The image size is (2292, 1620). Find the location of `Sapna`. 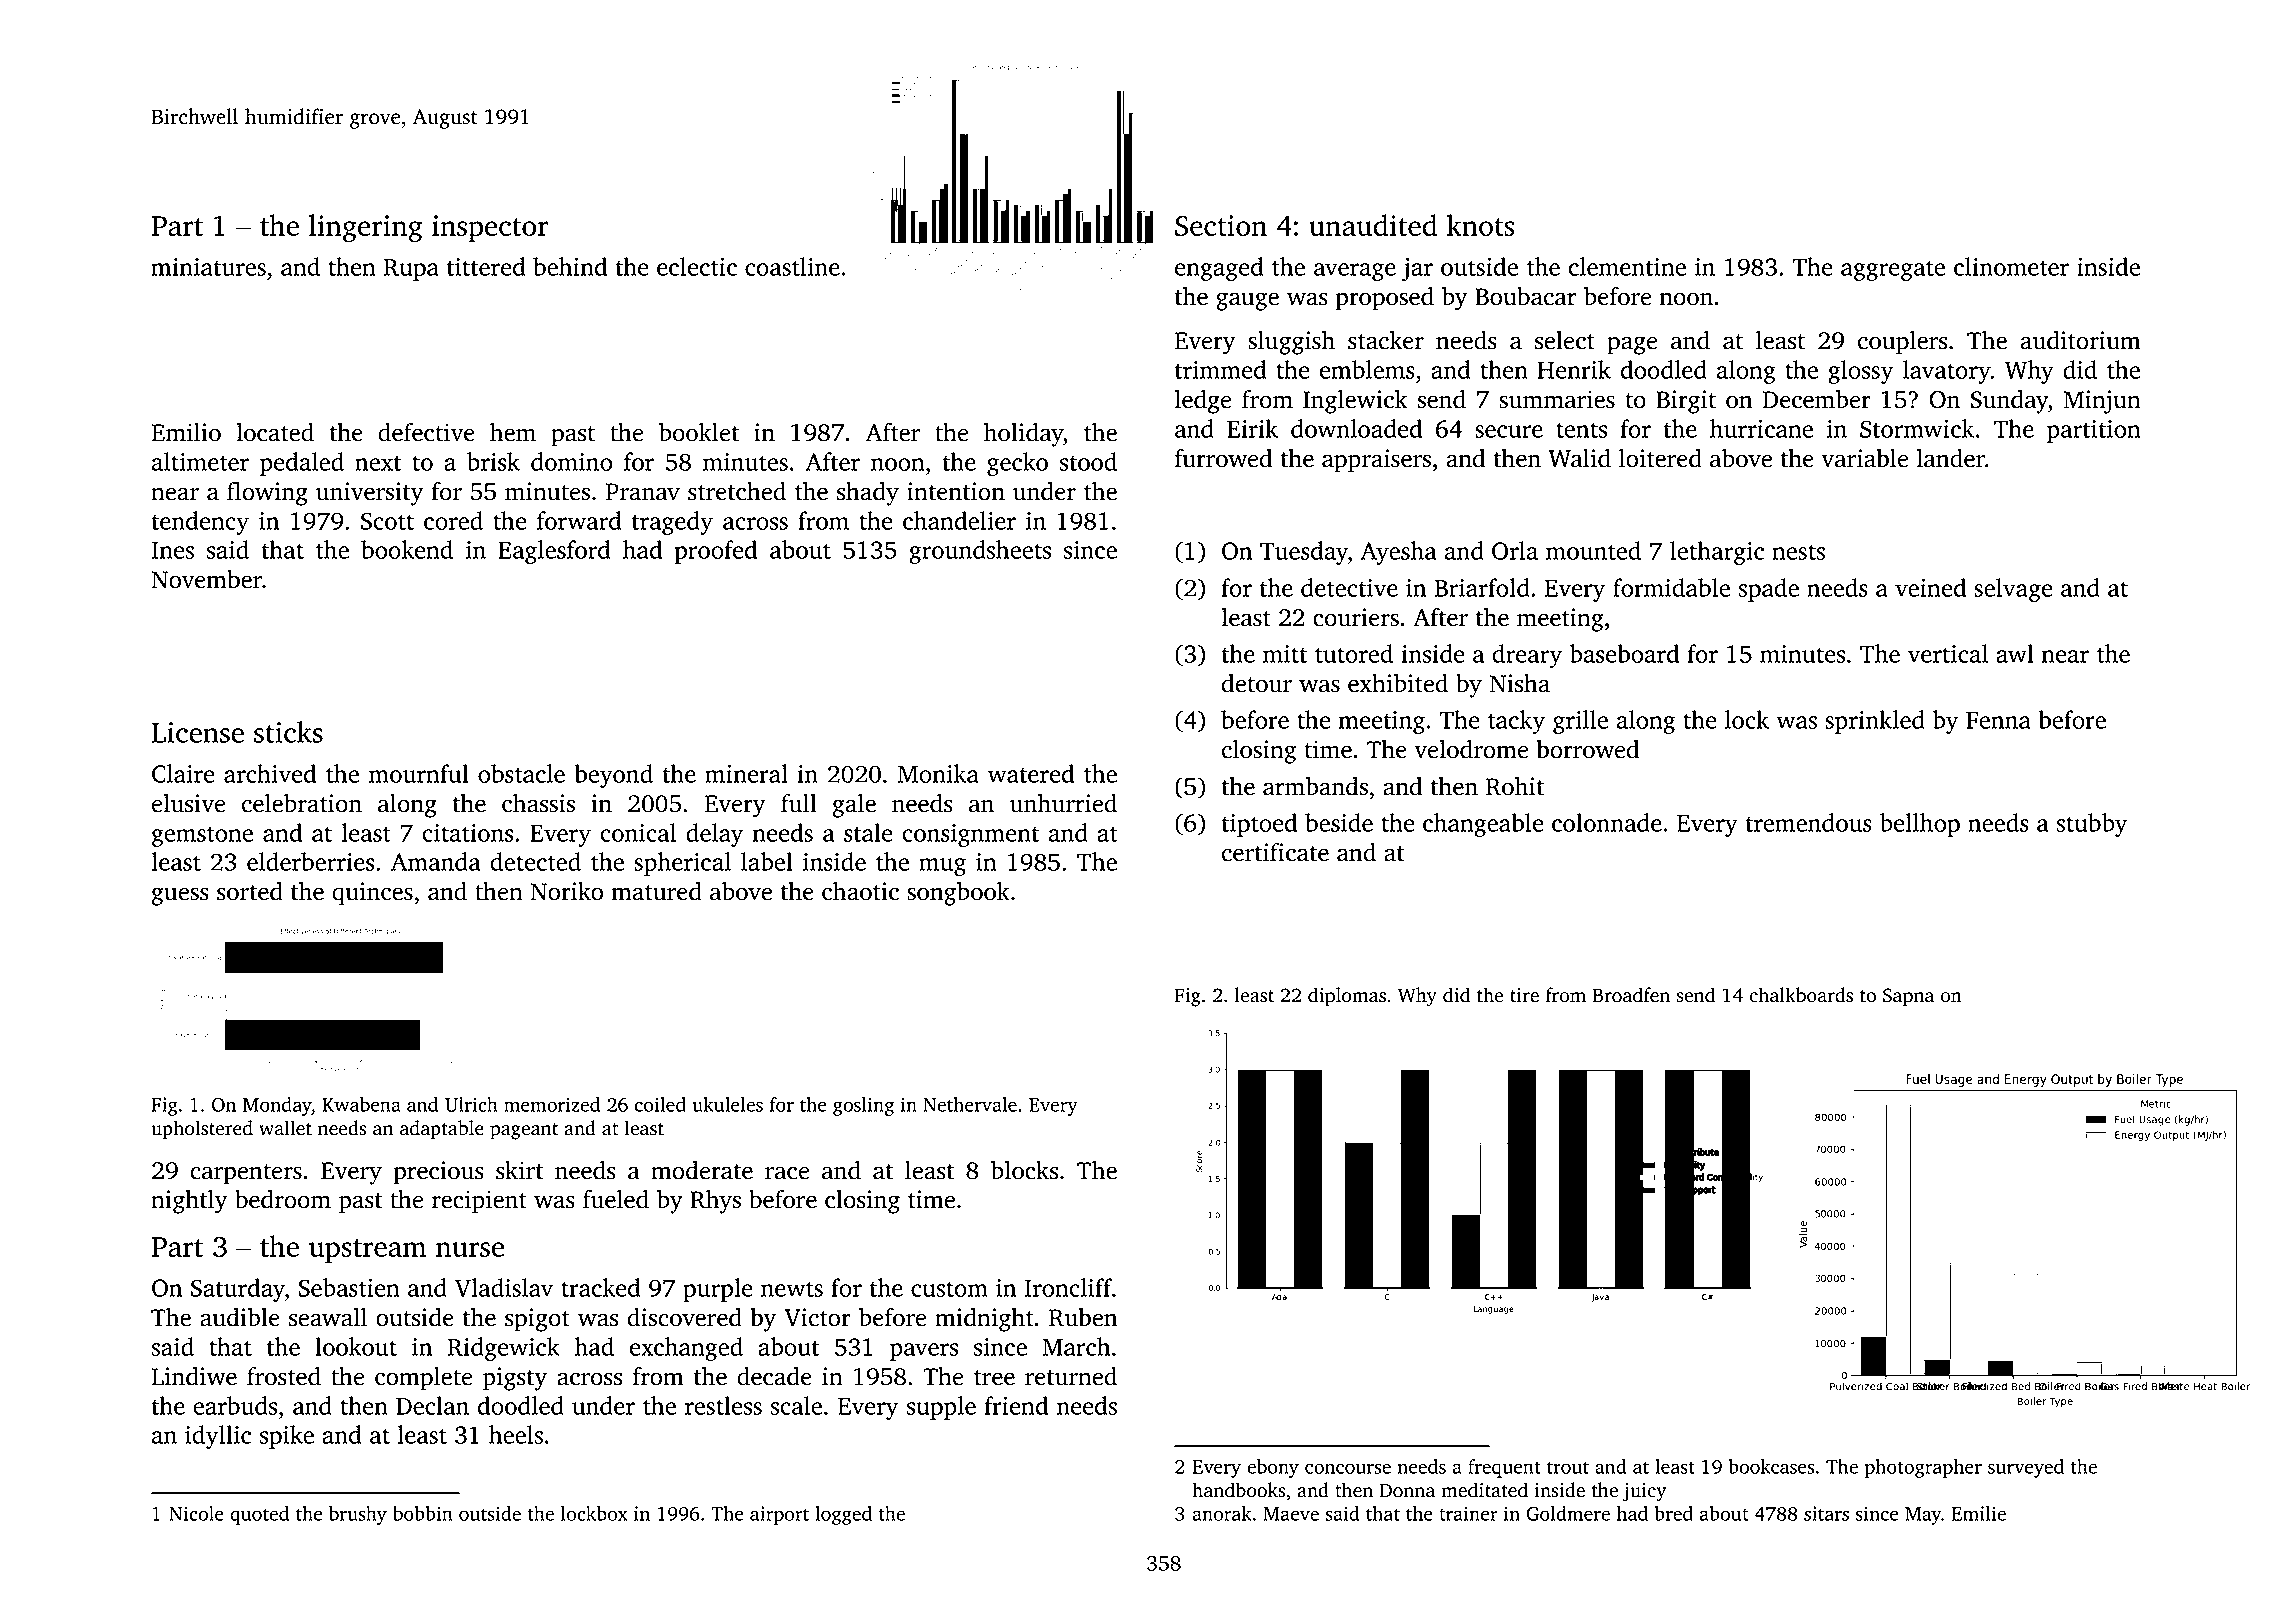

Sapna is located at coordinates (1908, 997).
